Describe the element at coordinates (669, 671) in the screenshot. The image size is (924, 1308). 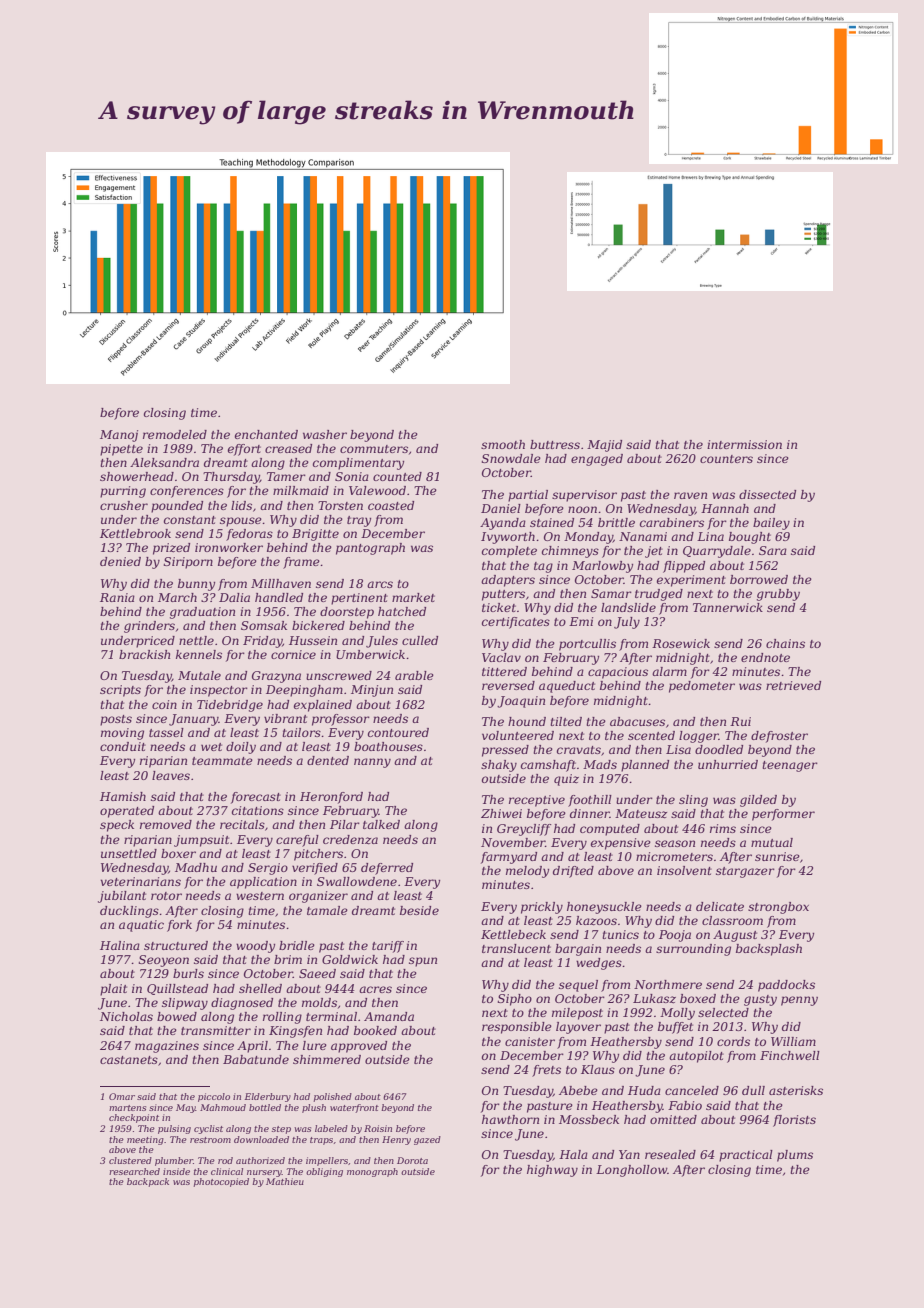
I see `alarm` at that location.
